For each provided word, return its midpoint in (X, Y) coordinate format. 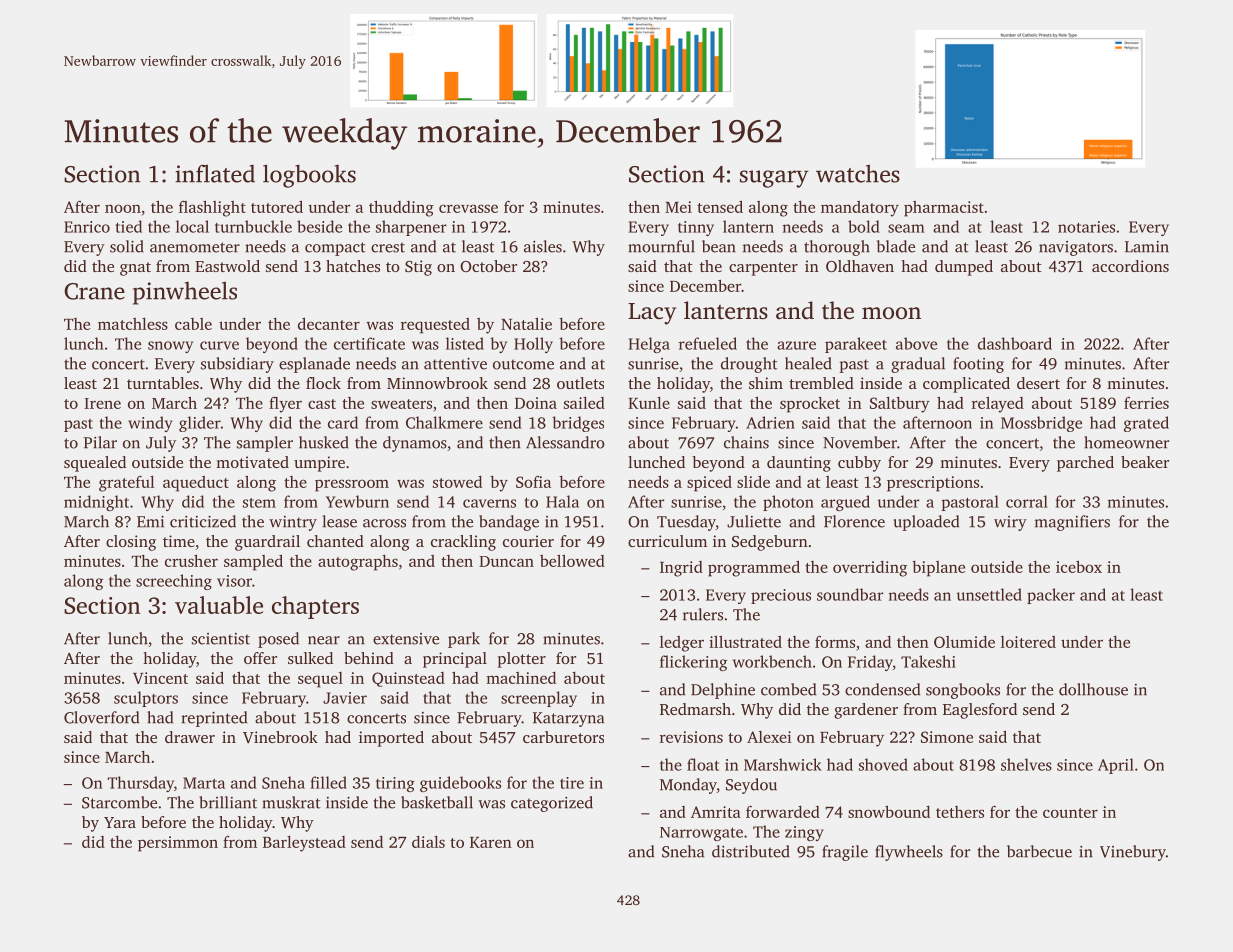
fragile (845, 853)
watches (858, 173)
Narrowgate (701, 834)
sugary (774, 179)
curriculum (667, 541)
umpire (319, 464)
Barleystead (304, 844)
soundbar (850, 594)
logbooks (309, 176)
